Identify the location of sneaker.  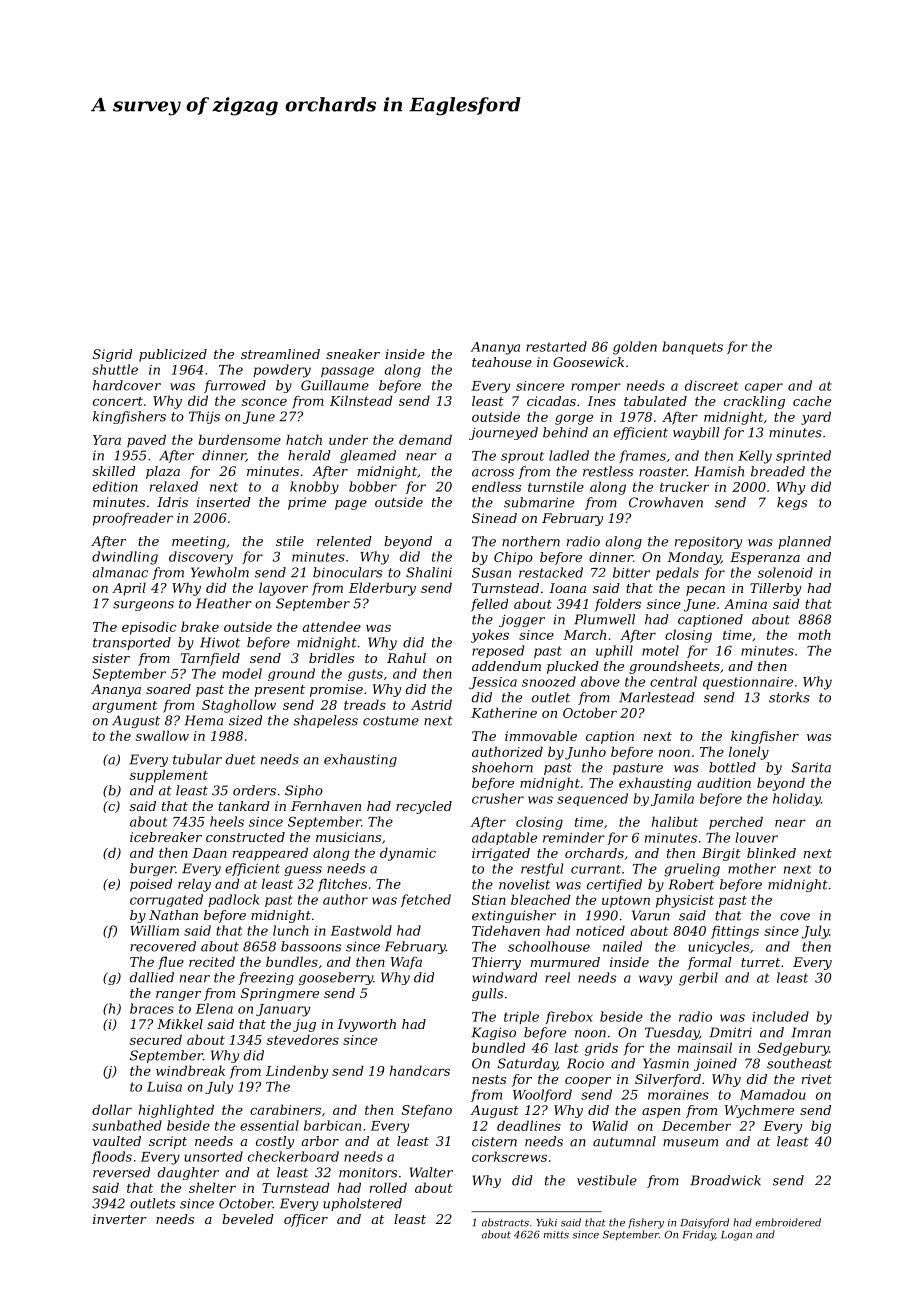
(353, 354).
